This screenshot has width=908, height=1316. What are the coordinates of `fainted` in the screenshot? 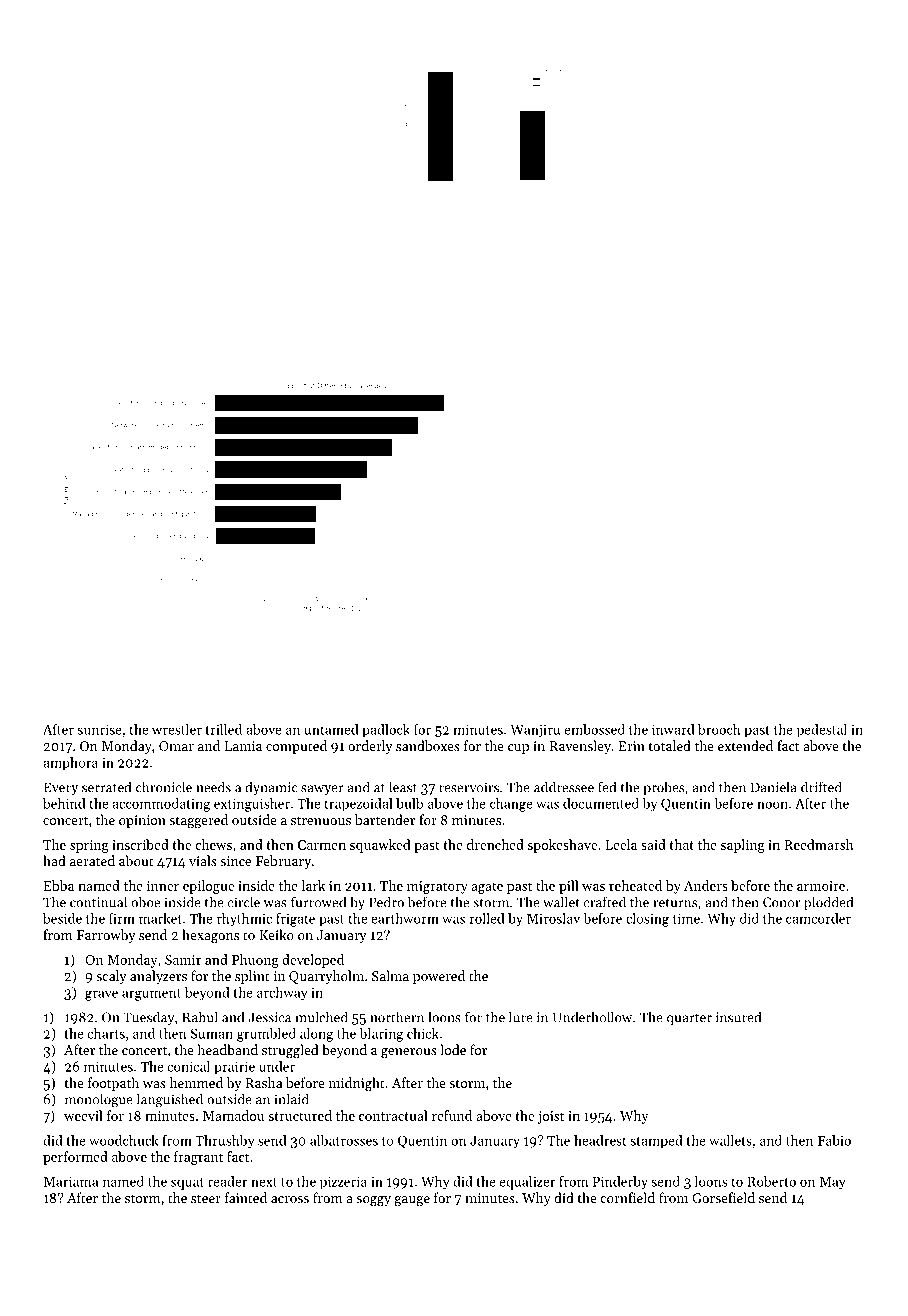 It's located at (246, 1197).
